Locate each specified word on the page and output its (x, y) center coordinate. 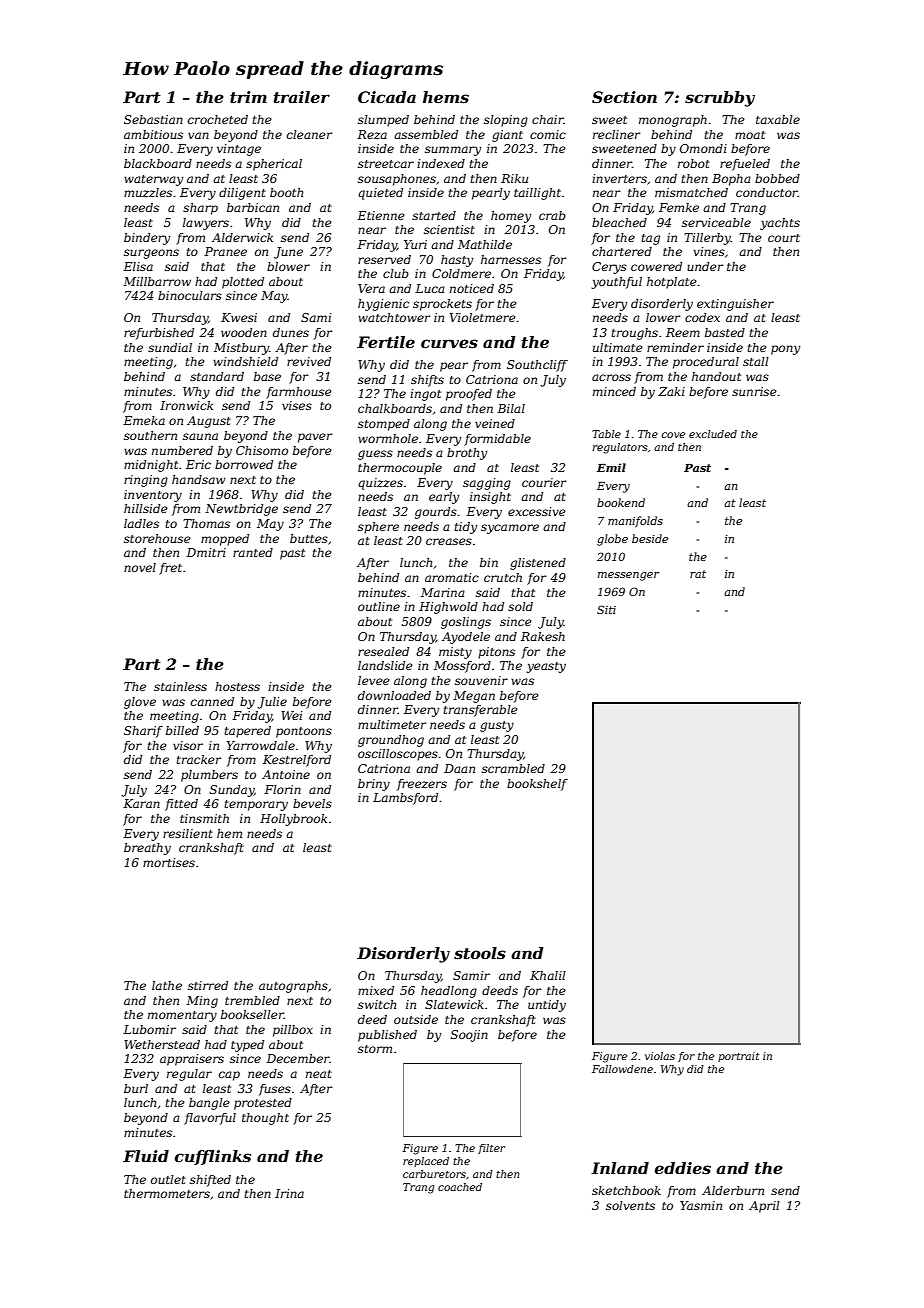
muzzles (148, 192)
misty (455, 653)
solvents (630, 1205)
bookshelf (537, 785)
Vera (371, 288)
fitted (181, 805)
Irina (289, 1193)
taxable (778, 119)
